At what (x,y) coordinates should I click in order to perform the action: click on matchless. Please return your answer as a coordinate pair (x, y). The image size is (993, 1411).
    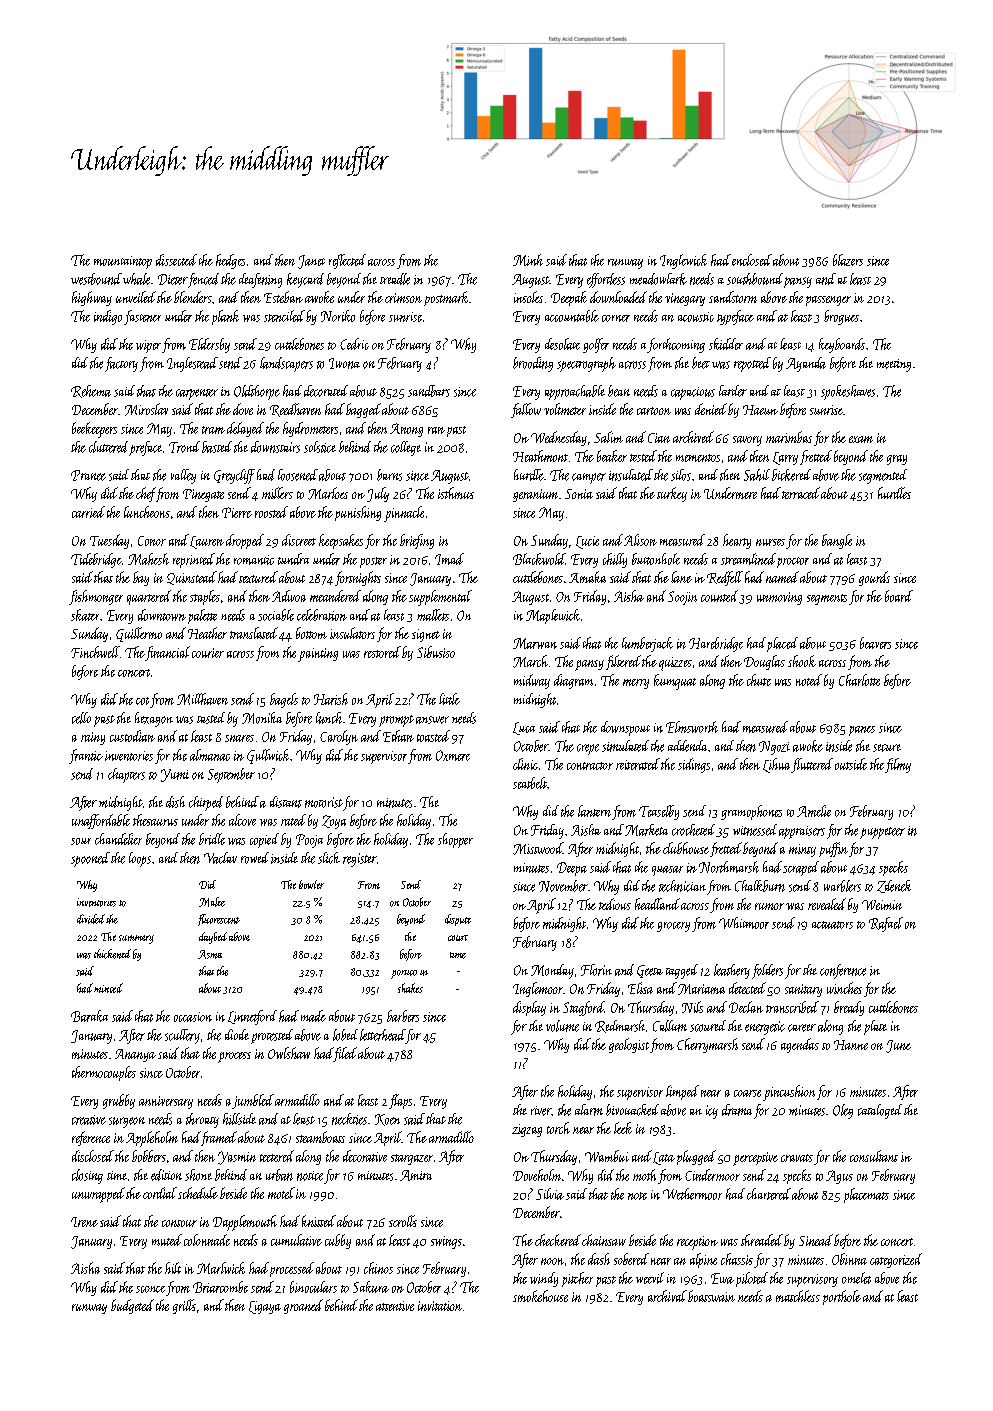
    Looking at the image, I should click on (798, 1296).
